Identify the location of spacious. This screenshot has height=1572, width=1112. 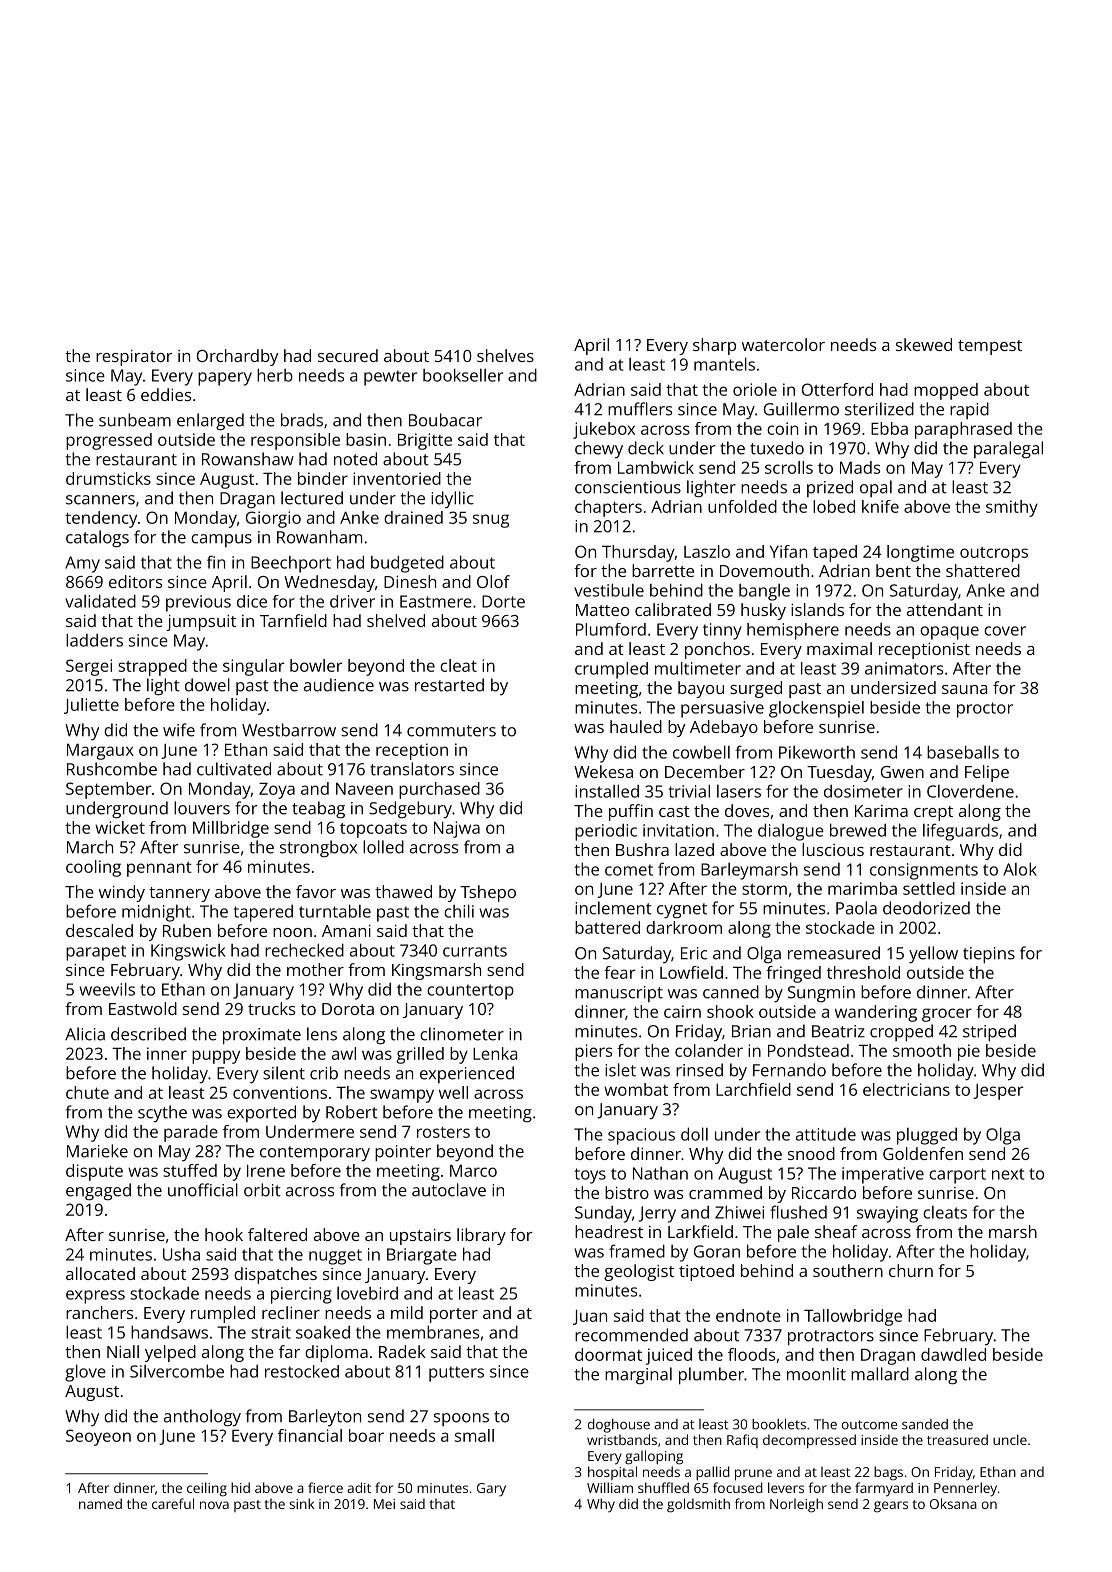
(641, 1136).
